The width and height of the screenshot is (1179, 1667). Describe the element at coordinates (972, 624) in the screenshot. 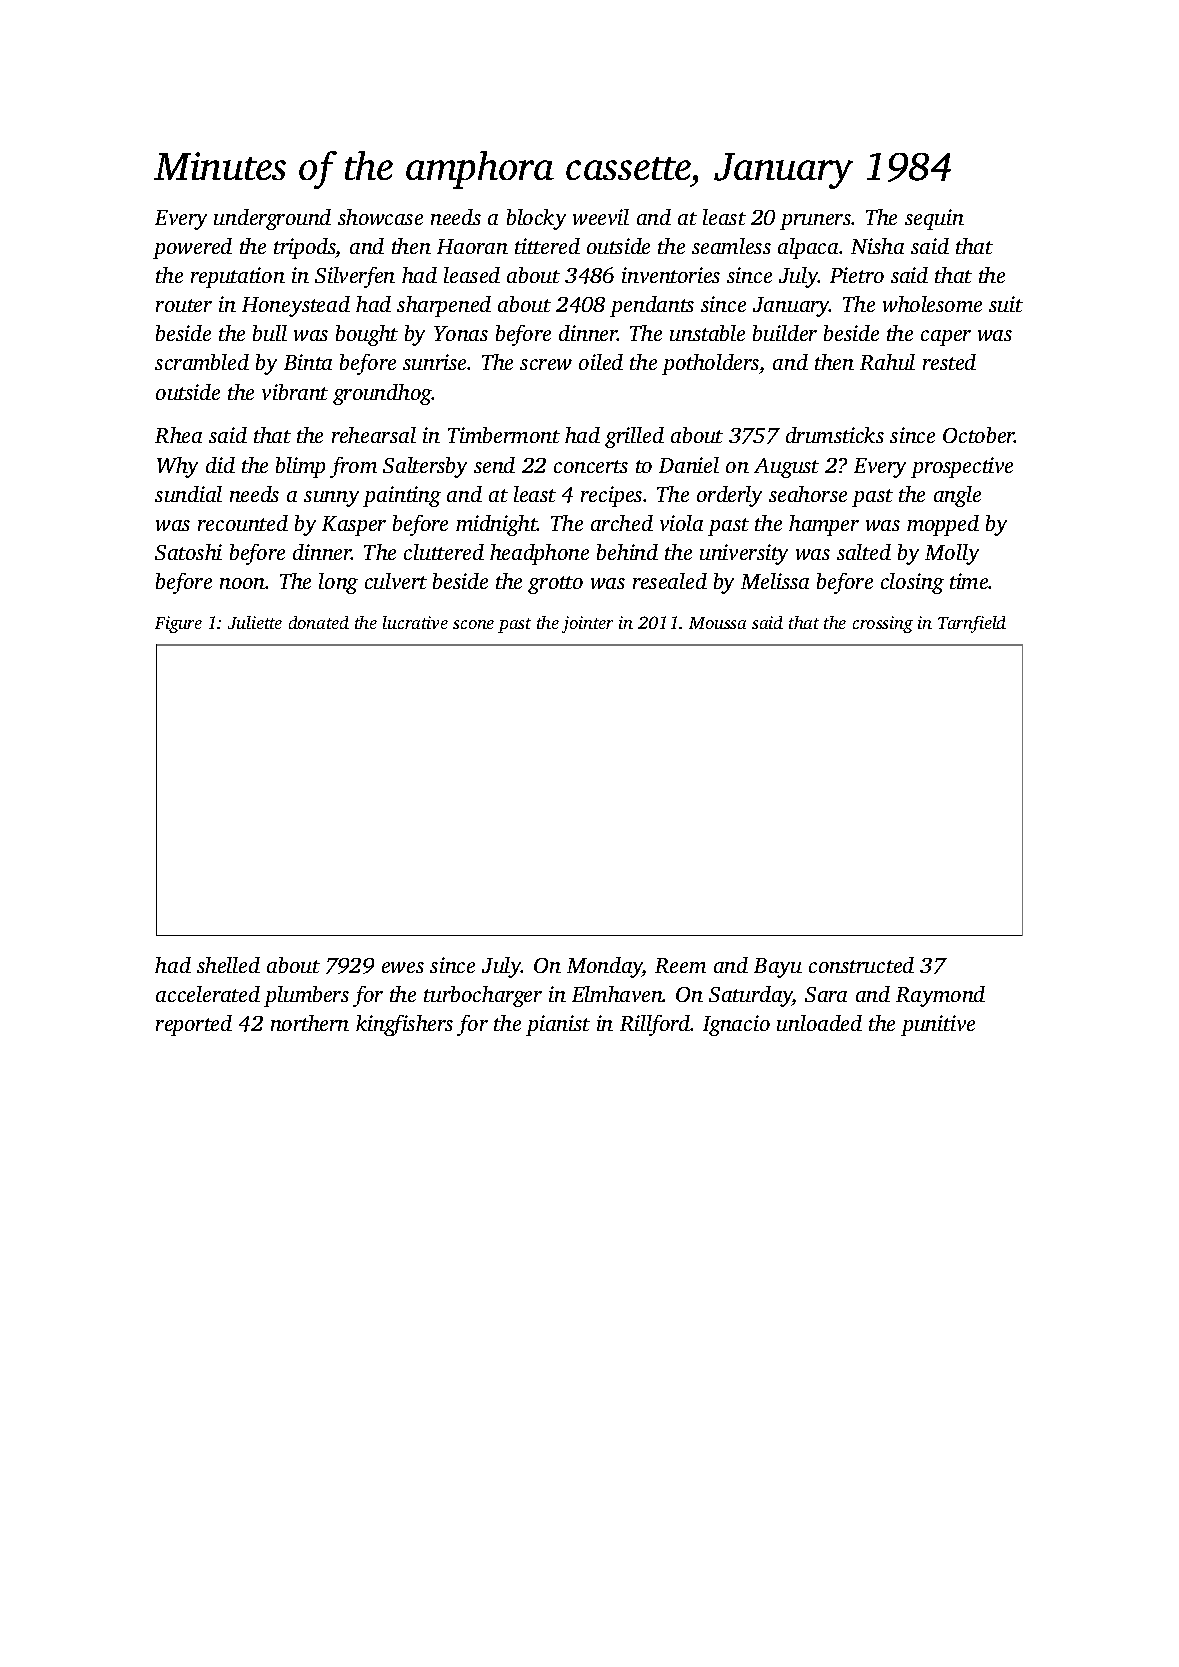

I see `Tarnfield` at that location.
